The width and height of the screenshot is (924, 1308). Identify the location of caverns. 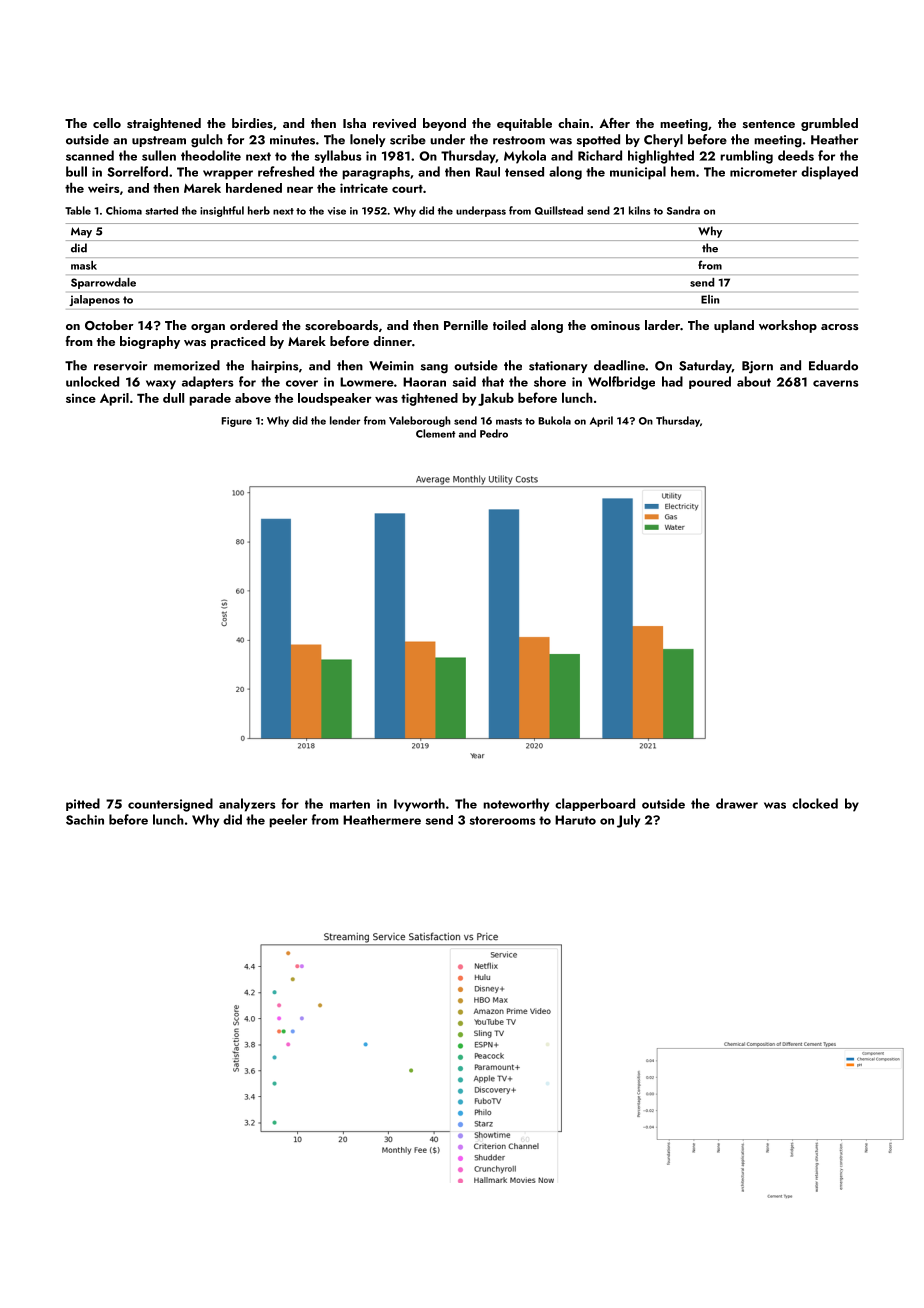
(835, 383).
